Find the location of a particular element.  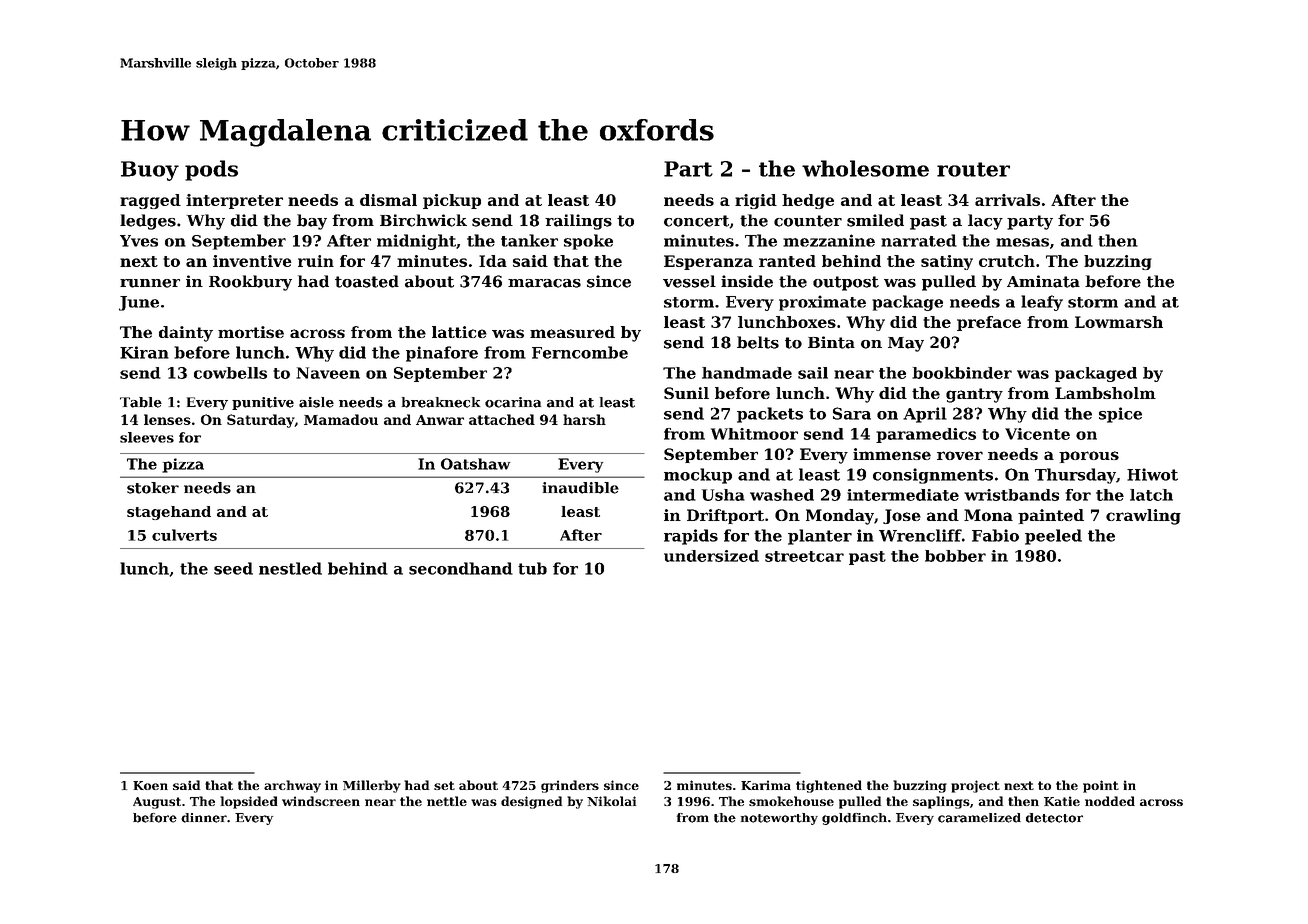

router is located at coordinates (973, 169).
